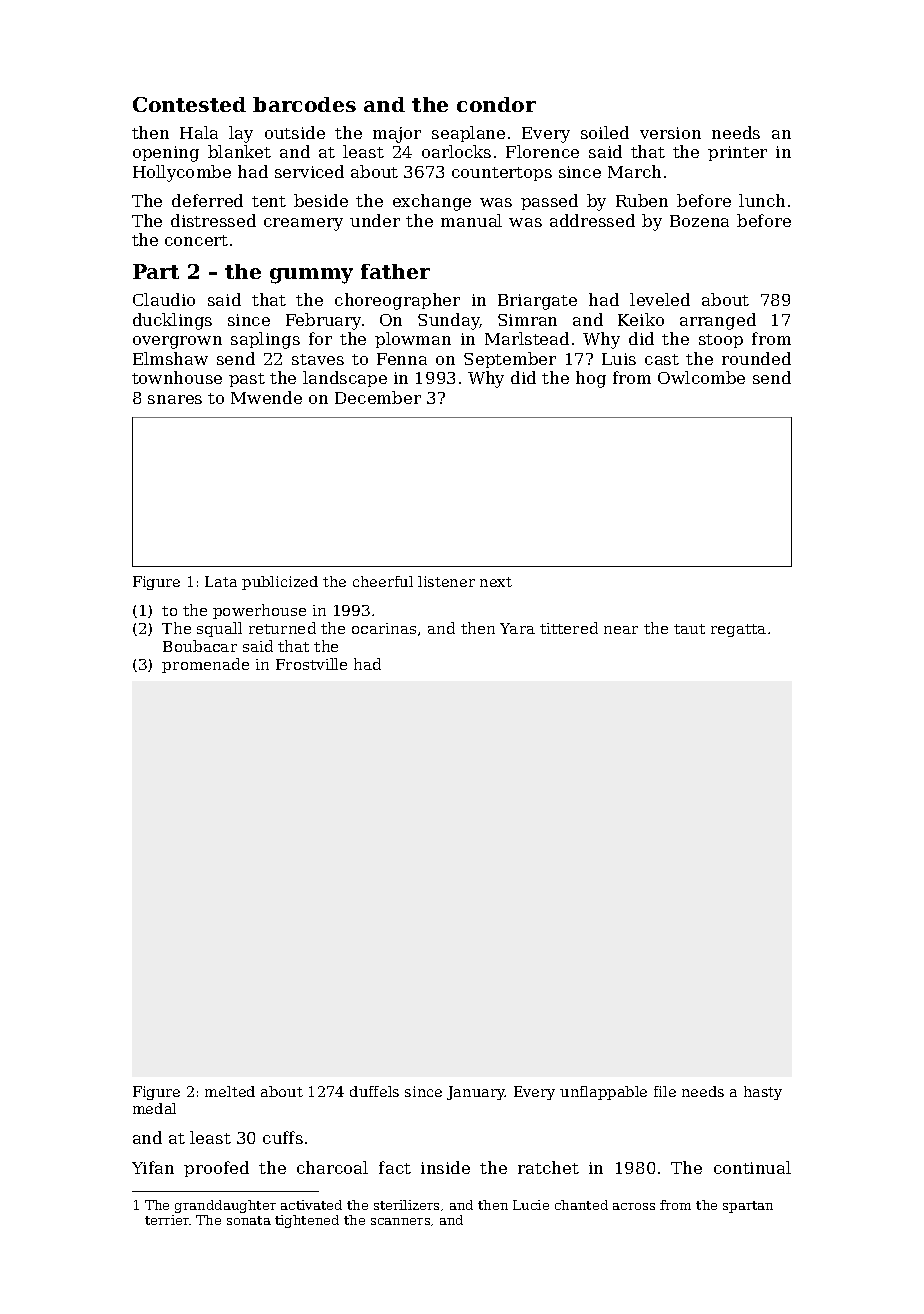 This image has width=924, height=1314. What do you see at coordinates (307, 1221) in the image?
I see `tightened` at bounding box center [307, 1221].
